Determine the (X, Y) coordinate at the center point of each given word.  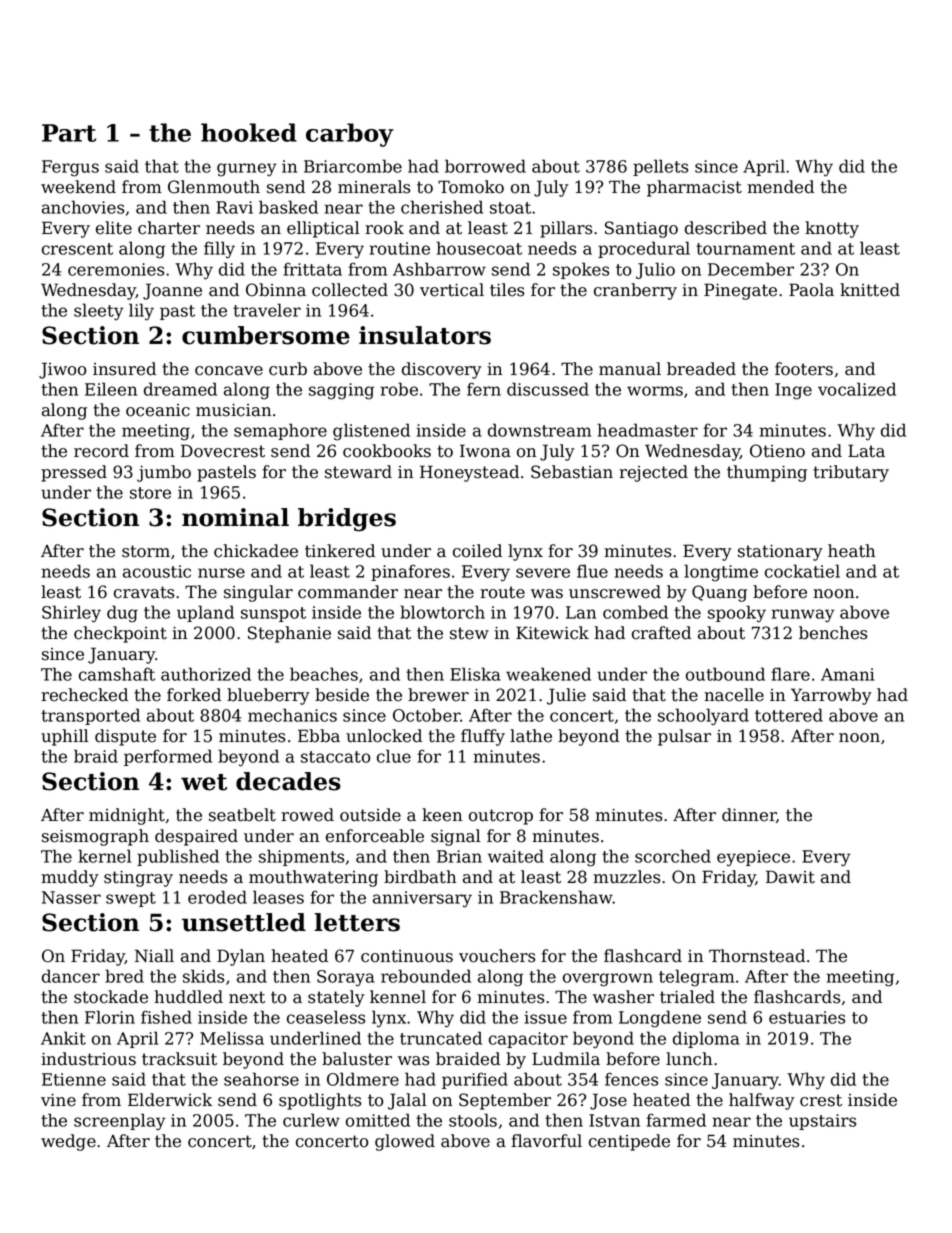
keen (442, 815)
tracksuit (179, 1059)
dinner (749, 815)
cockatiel (802, 571)
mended (780, 187)
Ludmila (566, 1059)
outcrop (501, 817)
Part (69, 133)
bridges (347, 520)
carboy (349, 135)
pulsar (684, 737)
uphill (65, 737)
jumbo (164, 473)
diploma (706, 1039)
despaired (196, 837)
